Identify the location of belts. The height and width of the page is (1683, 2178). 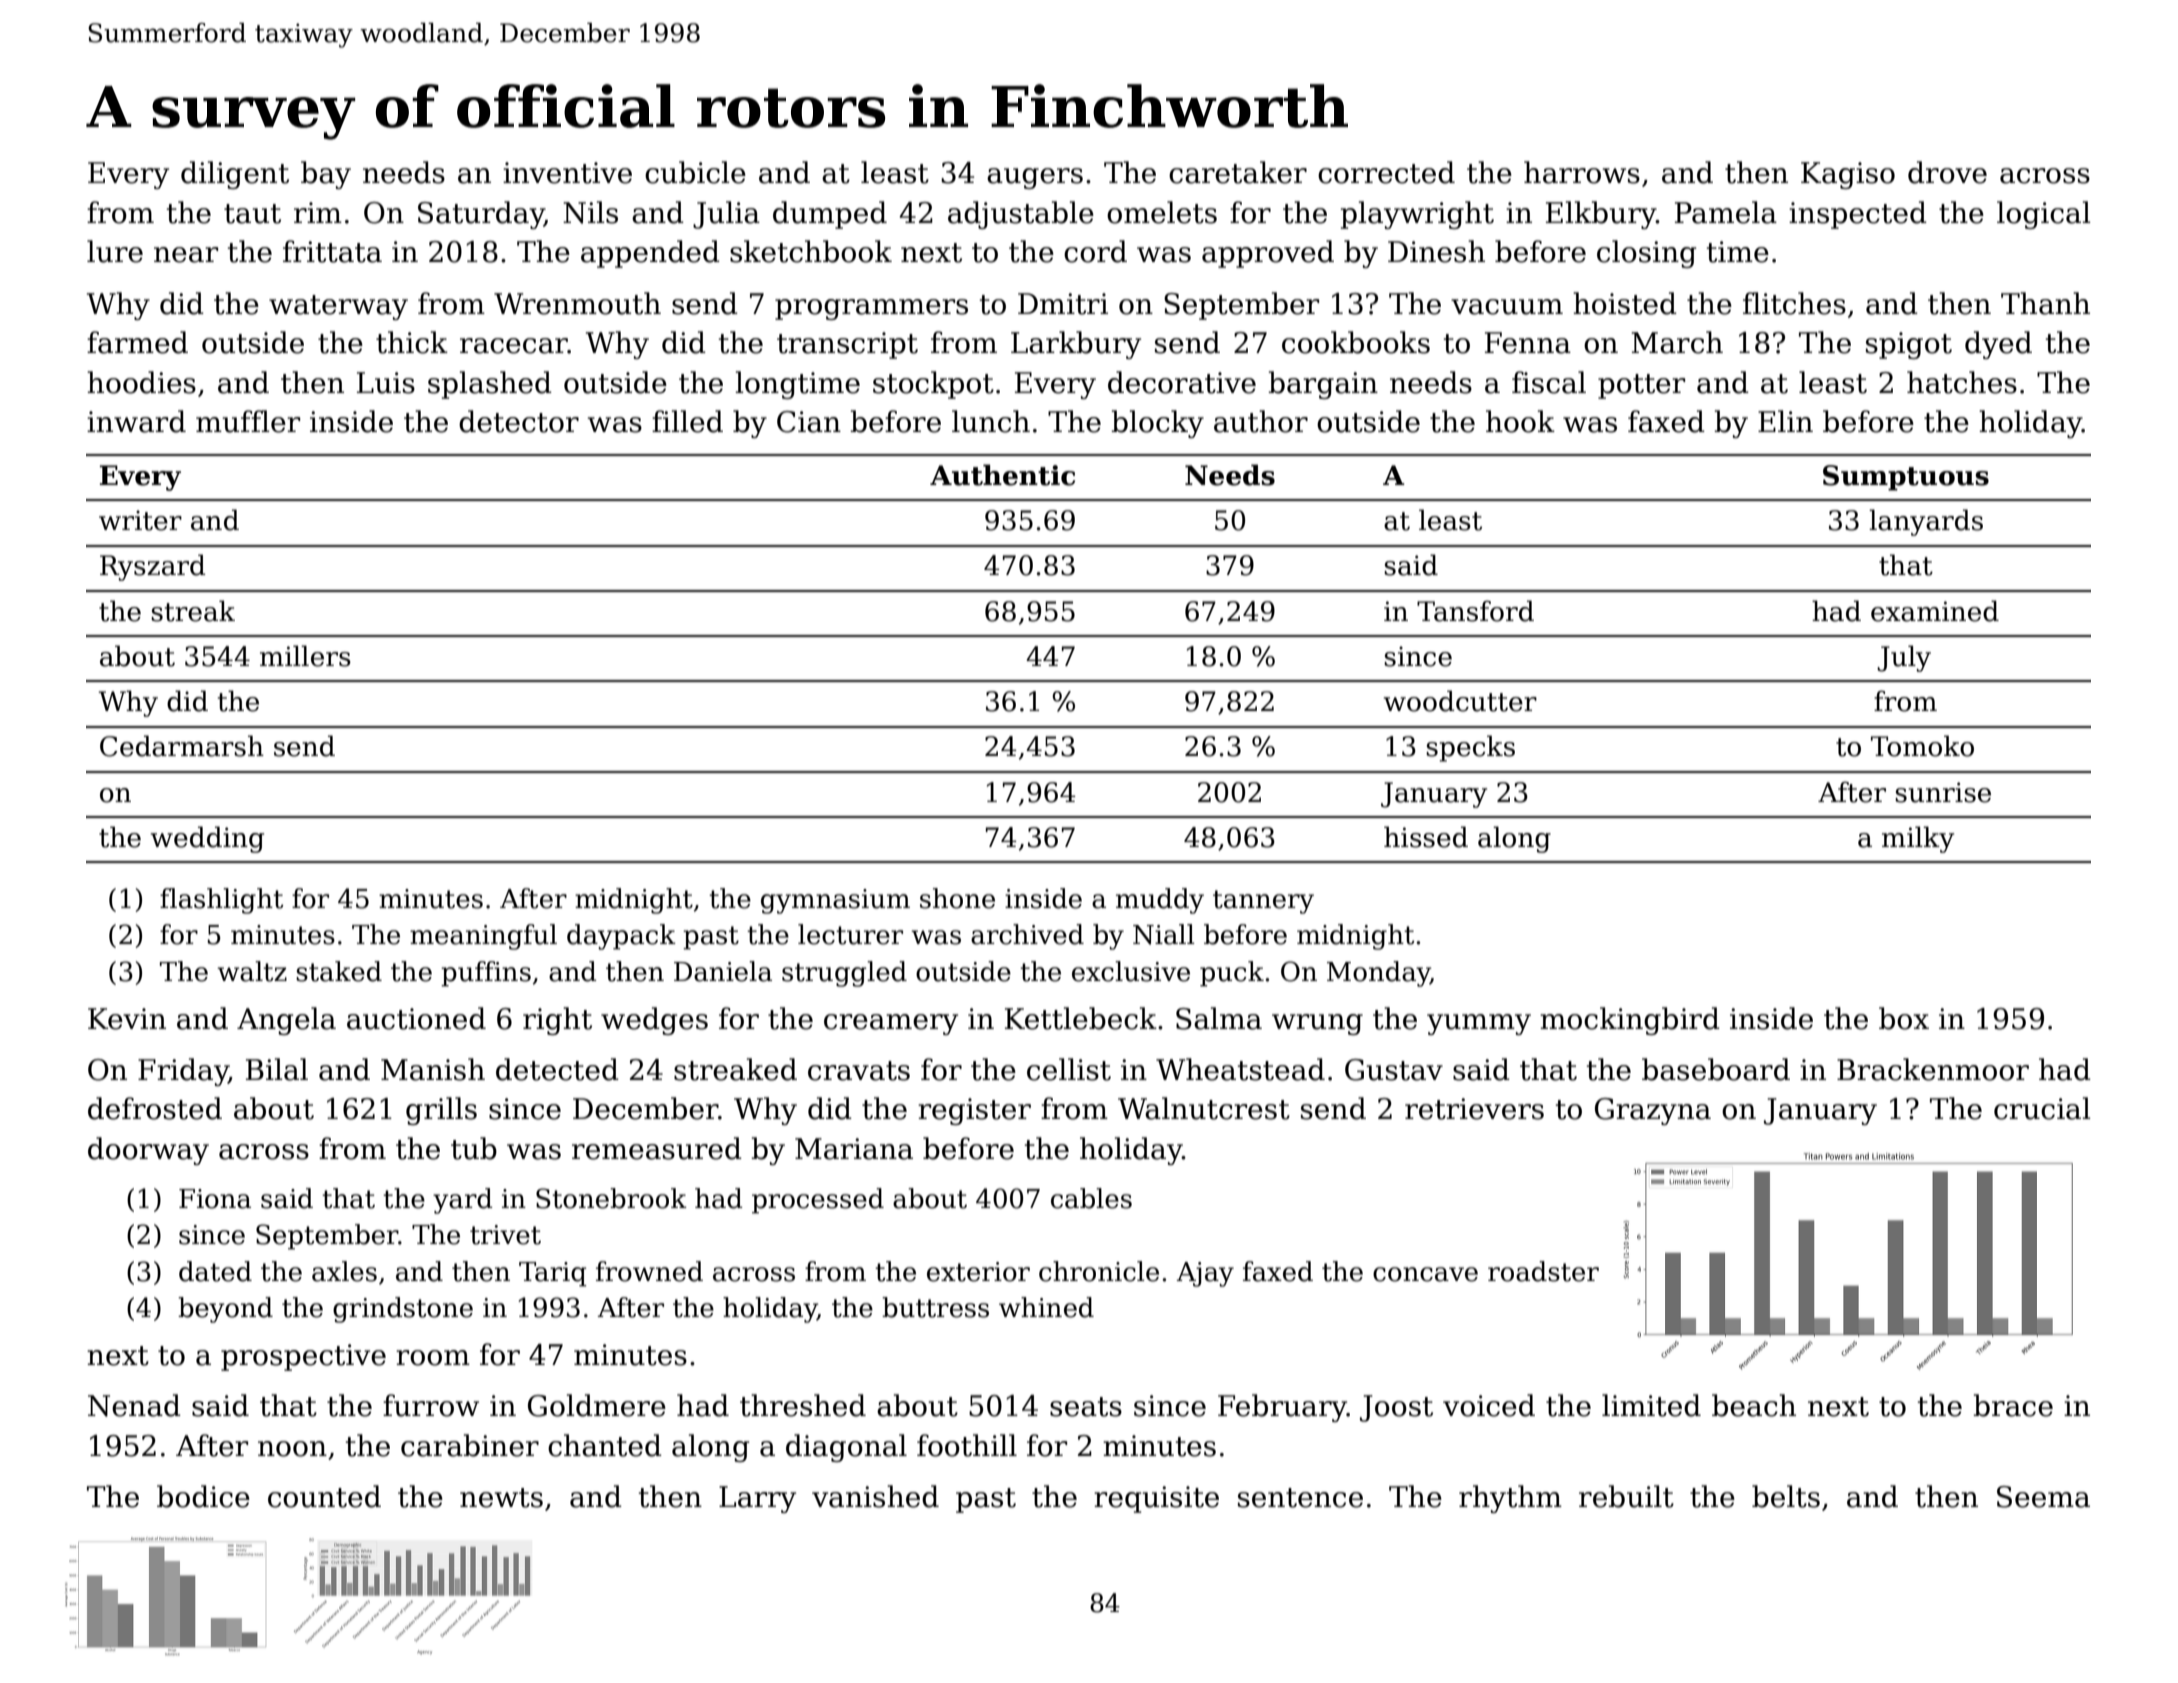
(1786, 1496).
